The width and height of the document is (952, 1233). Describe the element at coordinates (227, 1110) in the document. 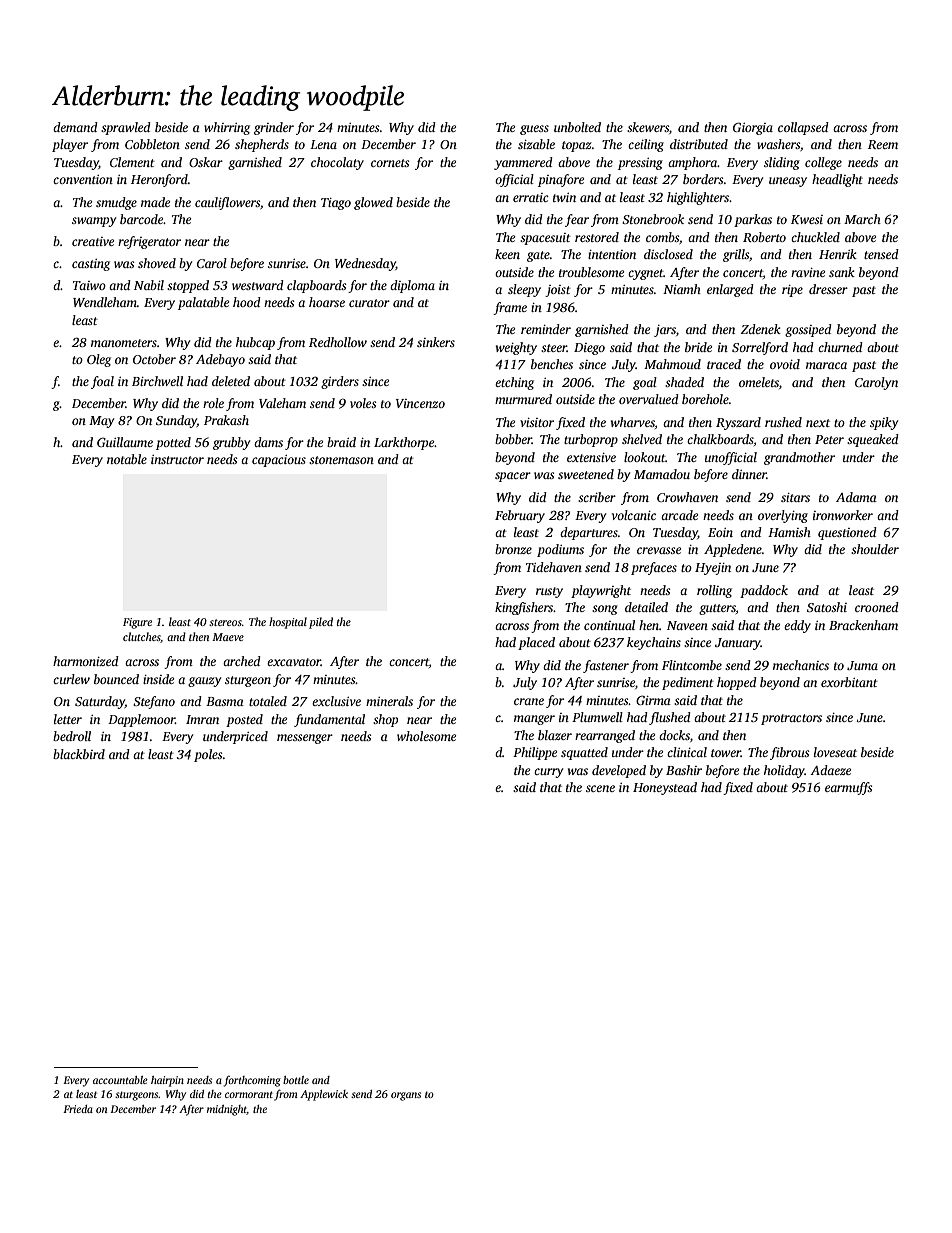

I see `midnight` at that location.
